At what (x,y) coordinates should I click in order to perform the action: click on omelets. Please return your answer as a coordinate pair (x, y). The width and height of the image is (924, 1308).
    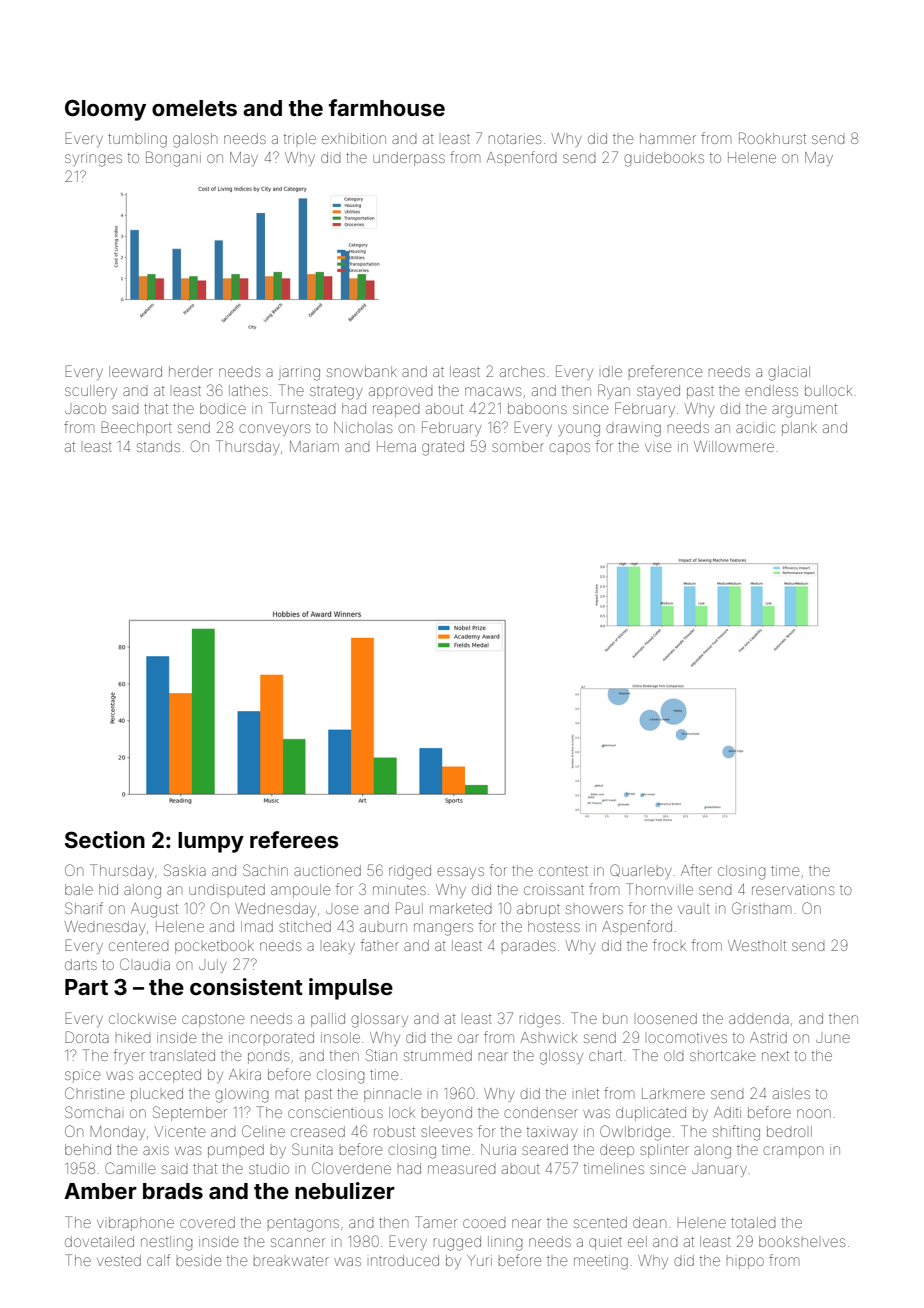
    Looking at the image, I should click on (194, 108).
